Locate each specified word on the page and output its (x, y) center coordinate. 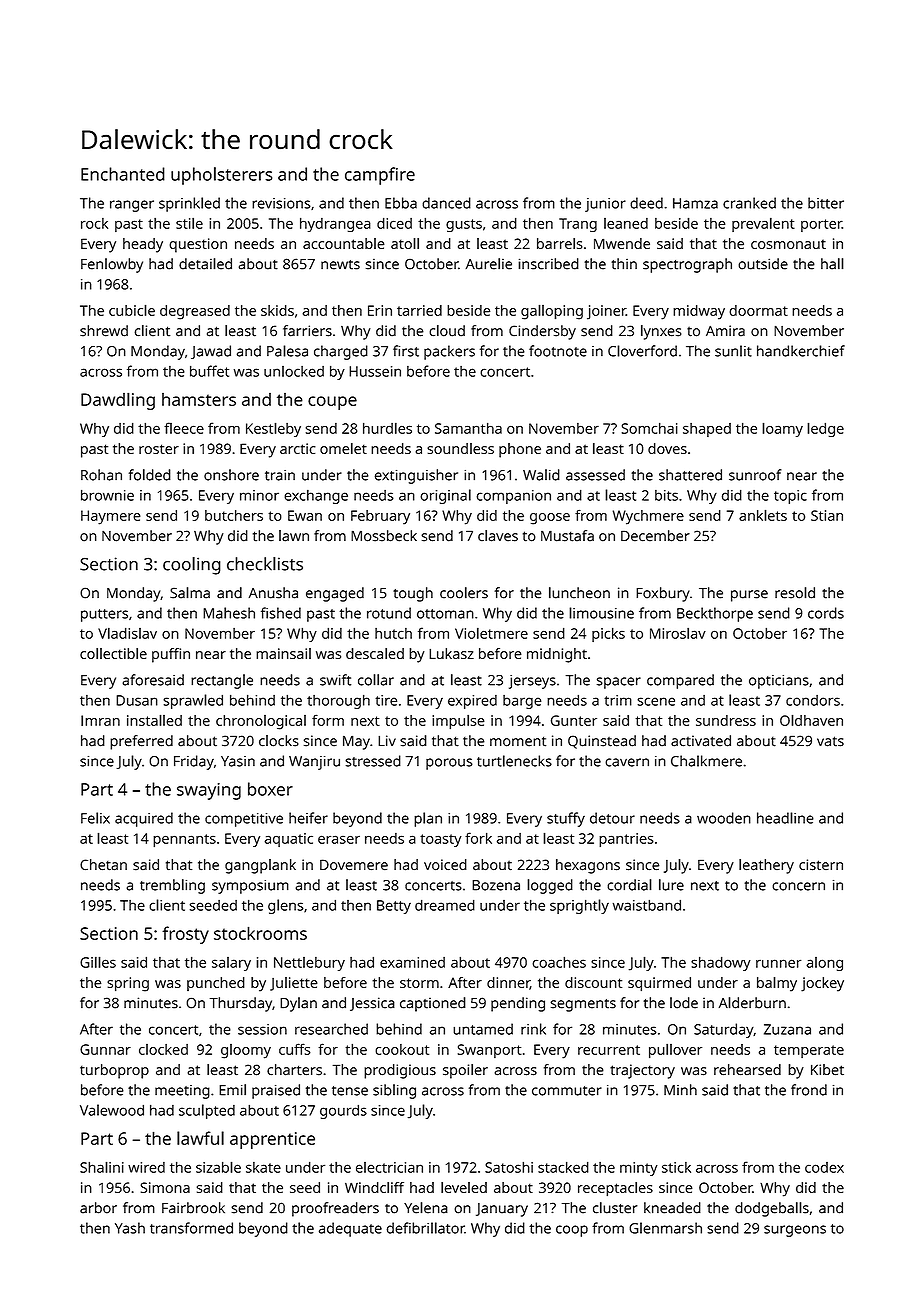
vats (830, 741)
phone (520, 450)
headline (785, 818)
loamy (782, 429)
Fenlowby (112, 265)
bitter (826, 203)
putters (104, 615)
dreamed (445, 905)
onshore (231, 475)
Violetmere (491, 633)
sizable (218, 1167)
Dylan (298, 1004)
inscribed (548, 264)
